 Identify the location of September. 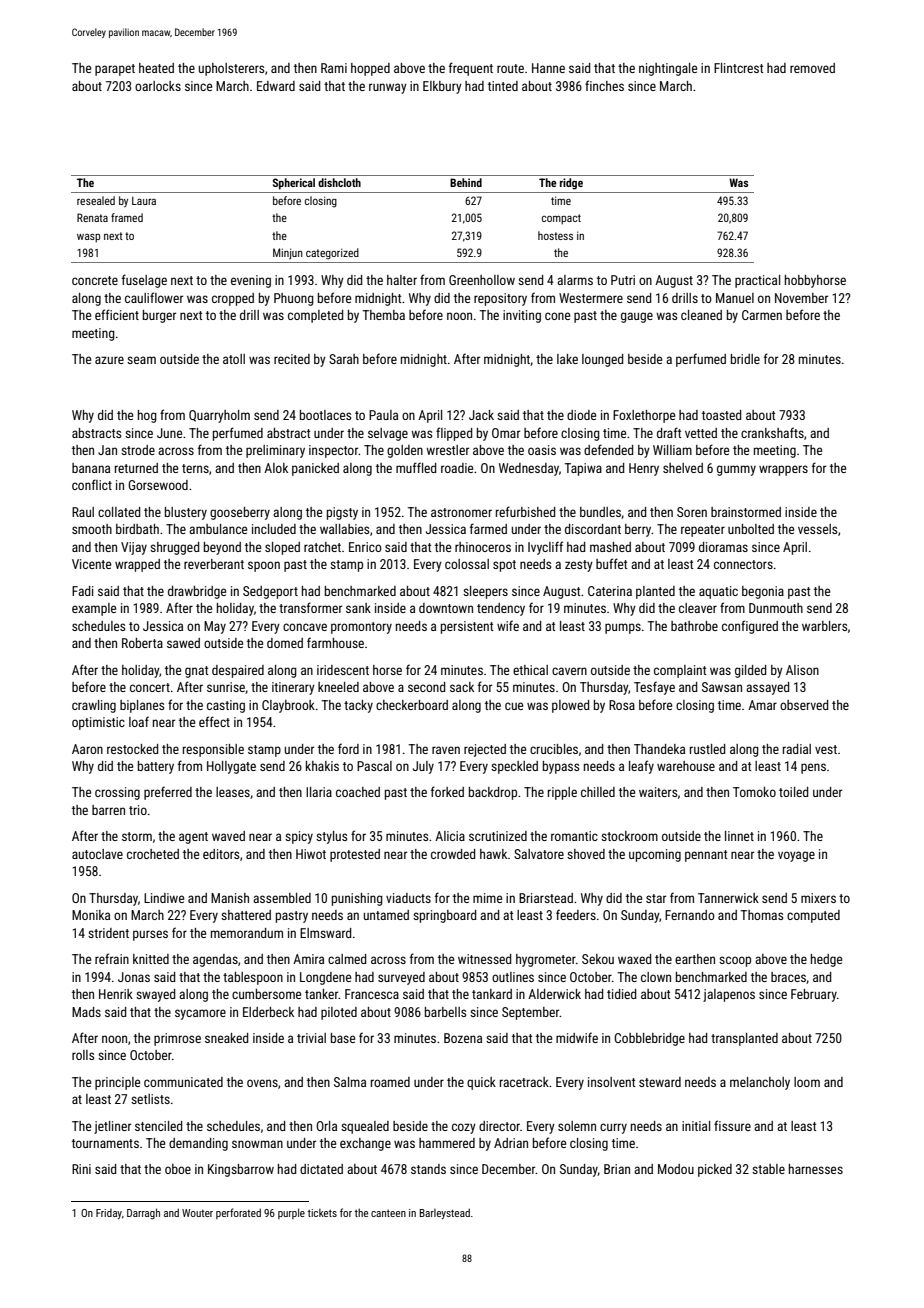
(531, 1013).
